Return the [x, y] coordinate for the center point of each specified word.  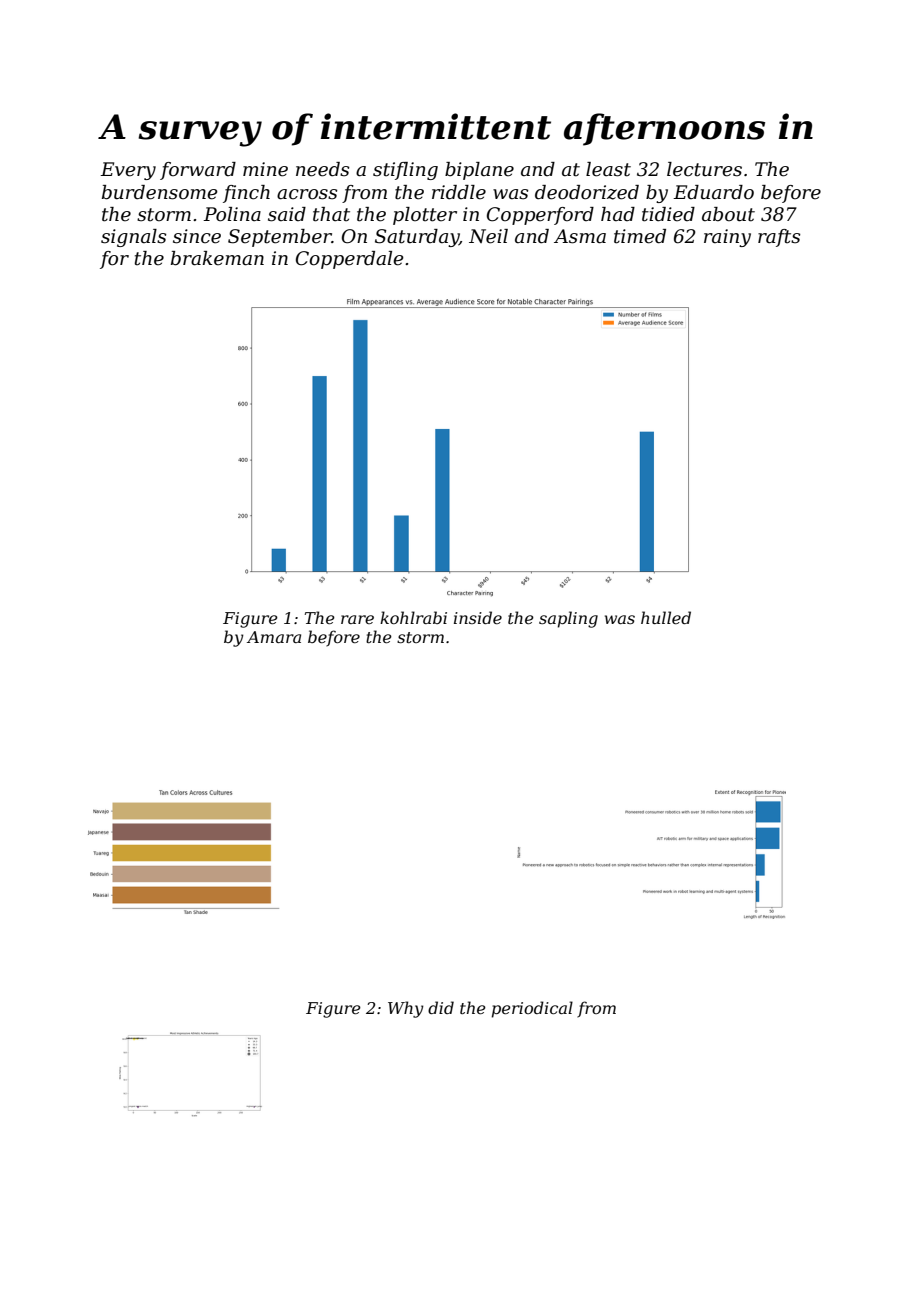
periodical [532, 1009]
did [441, 1007]
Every [128, 171]
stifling [405, 171]
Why [406, 1009]
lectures [704, 169]
